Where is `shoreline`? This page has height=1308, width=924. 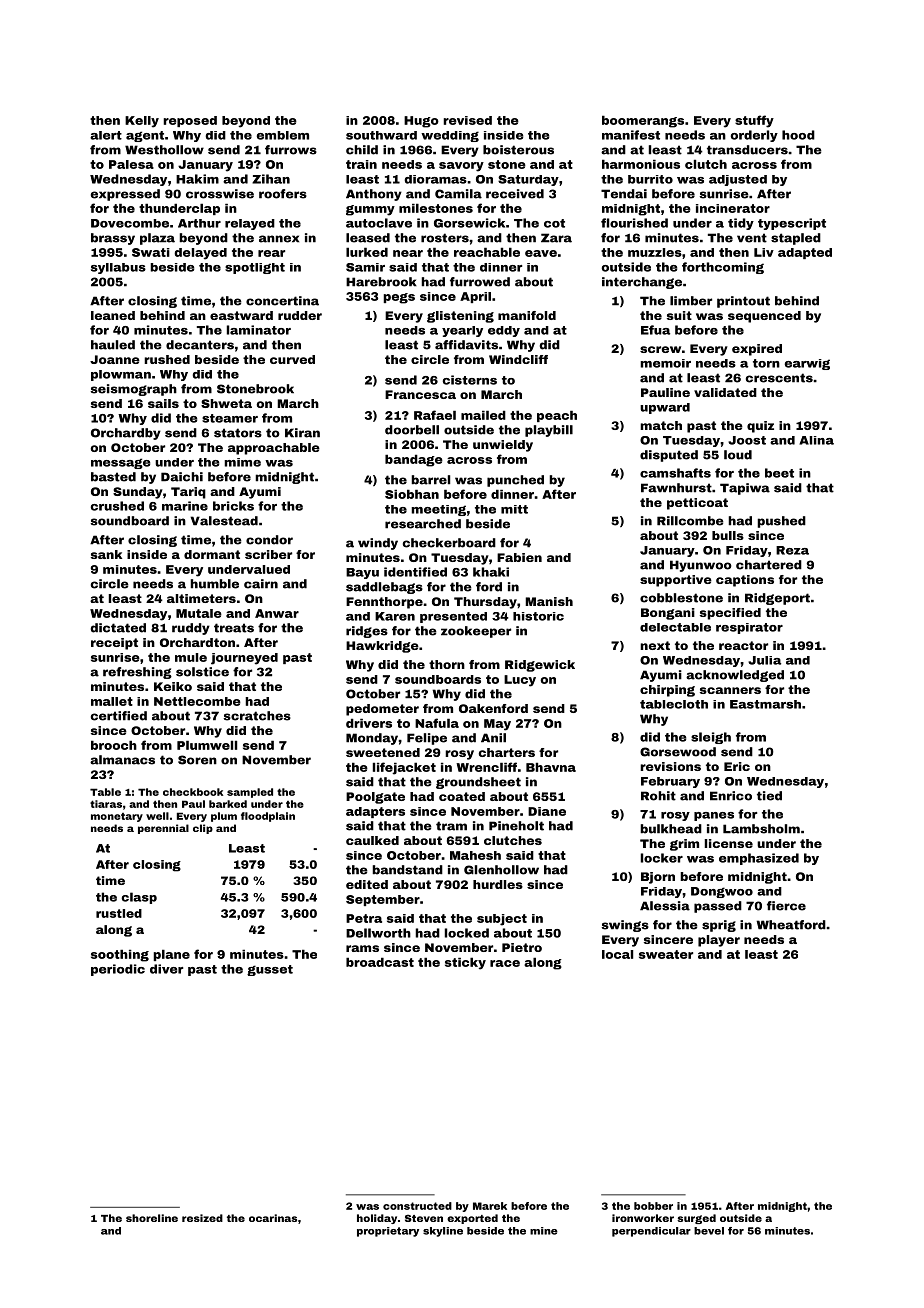
shoreline is located at coordinates (152, 1218).
